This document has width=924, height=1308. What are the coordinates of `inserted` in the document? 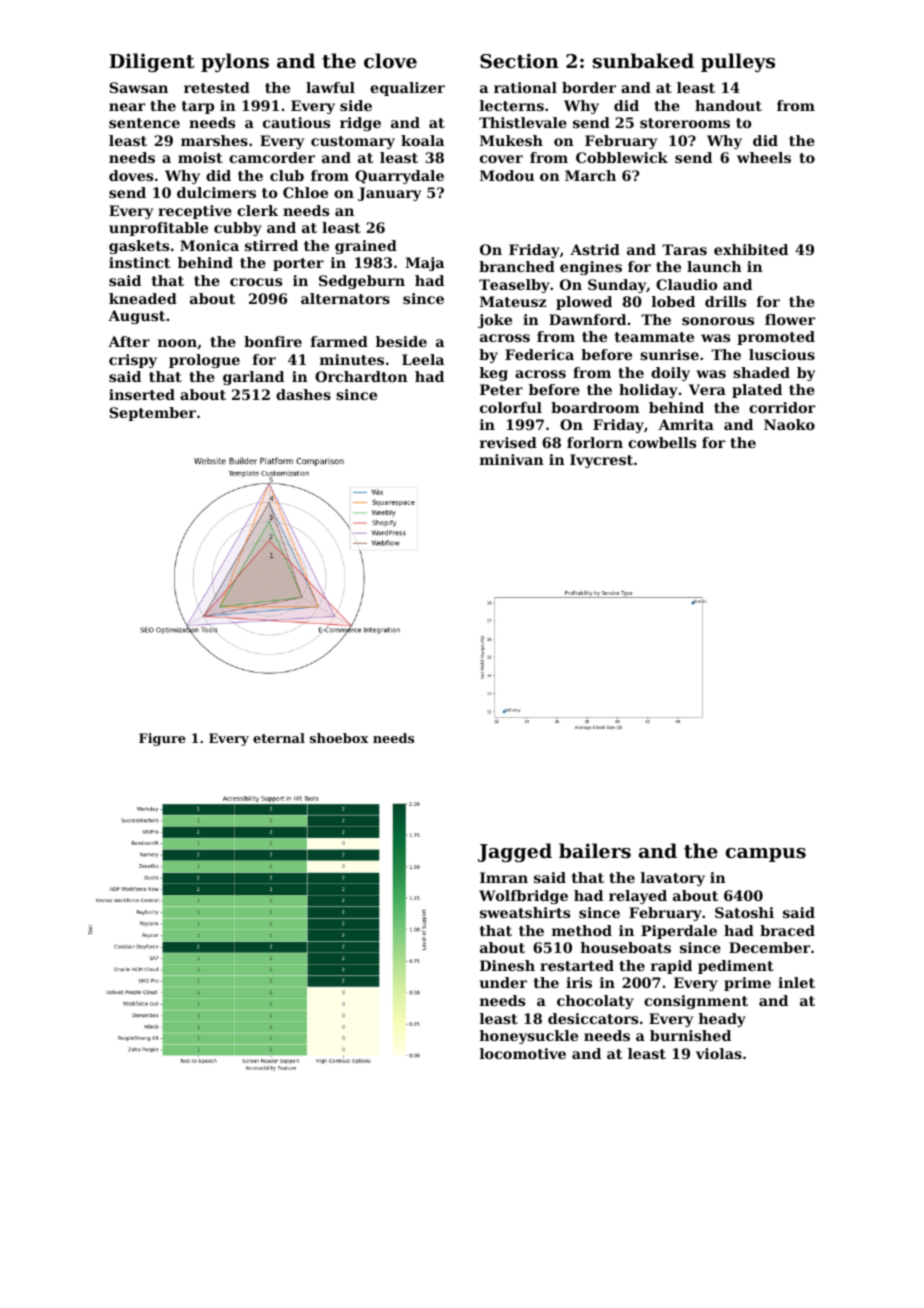 It's located at (142, 394).
